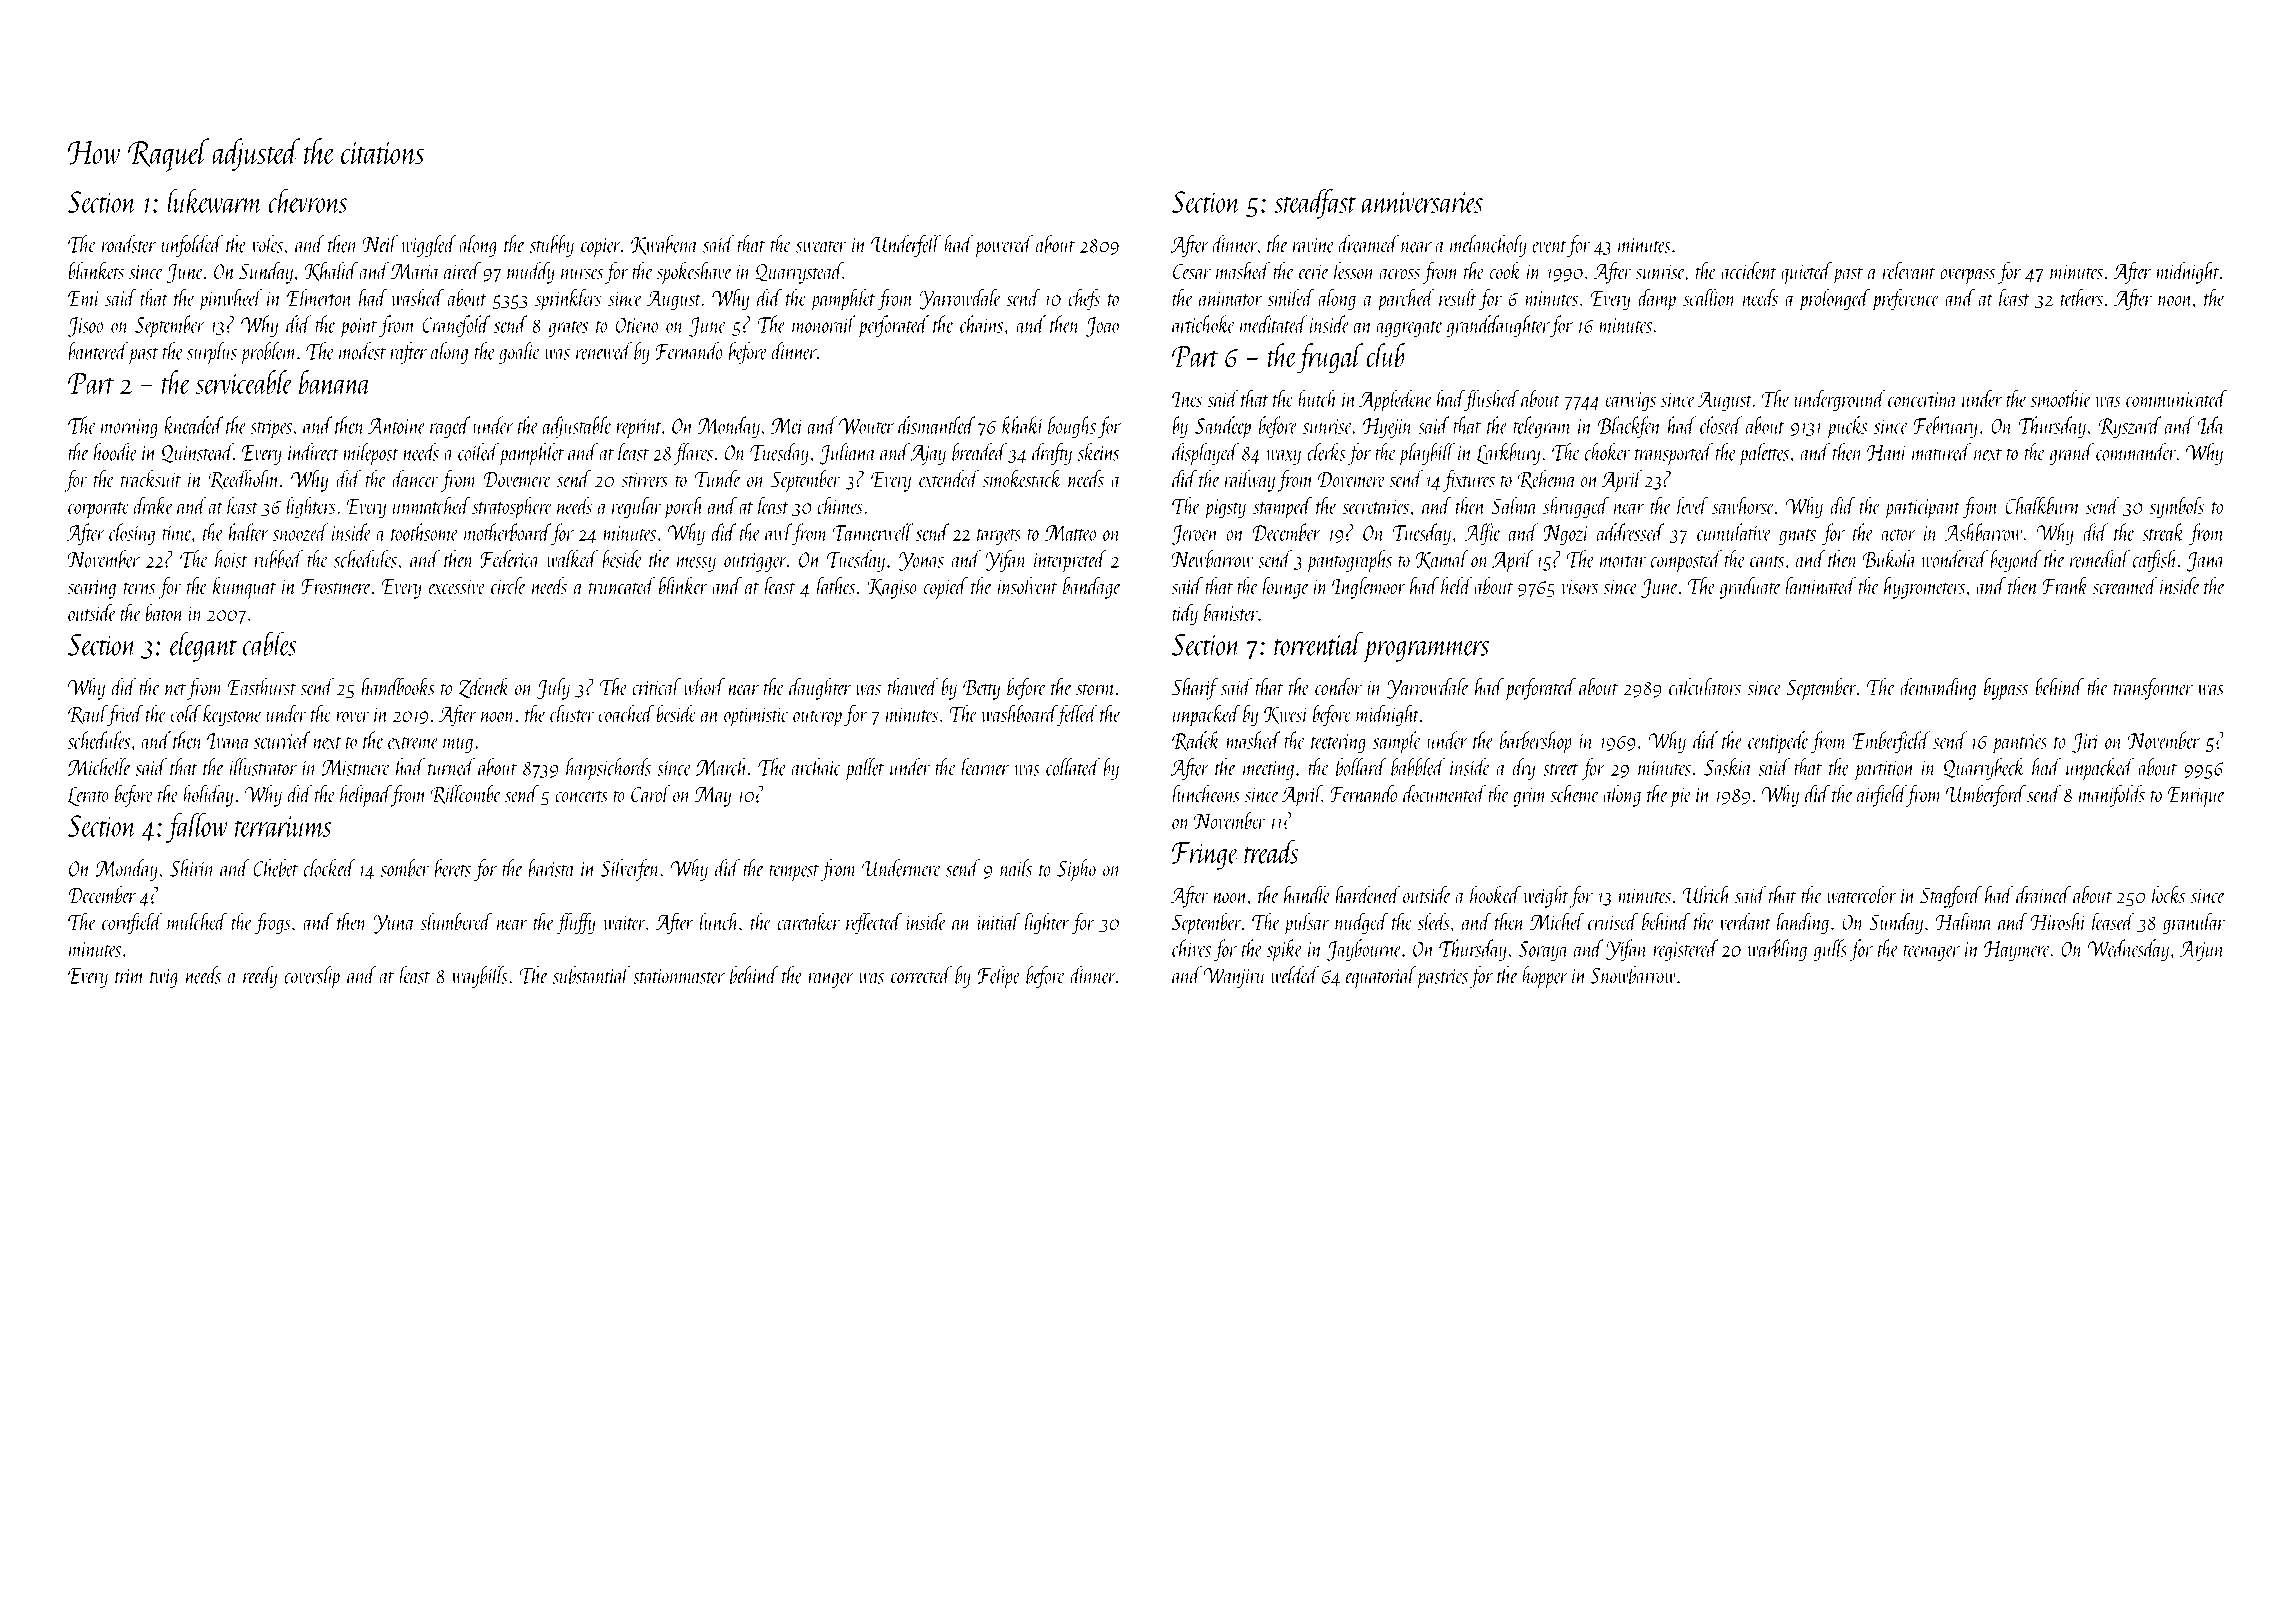  What do you see at coordinates (2019, 744) in the page?
I see `pantries` at bounding box center [2019, 744].
